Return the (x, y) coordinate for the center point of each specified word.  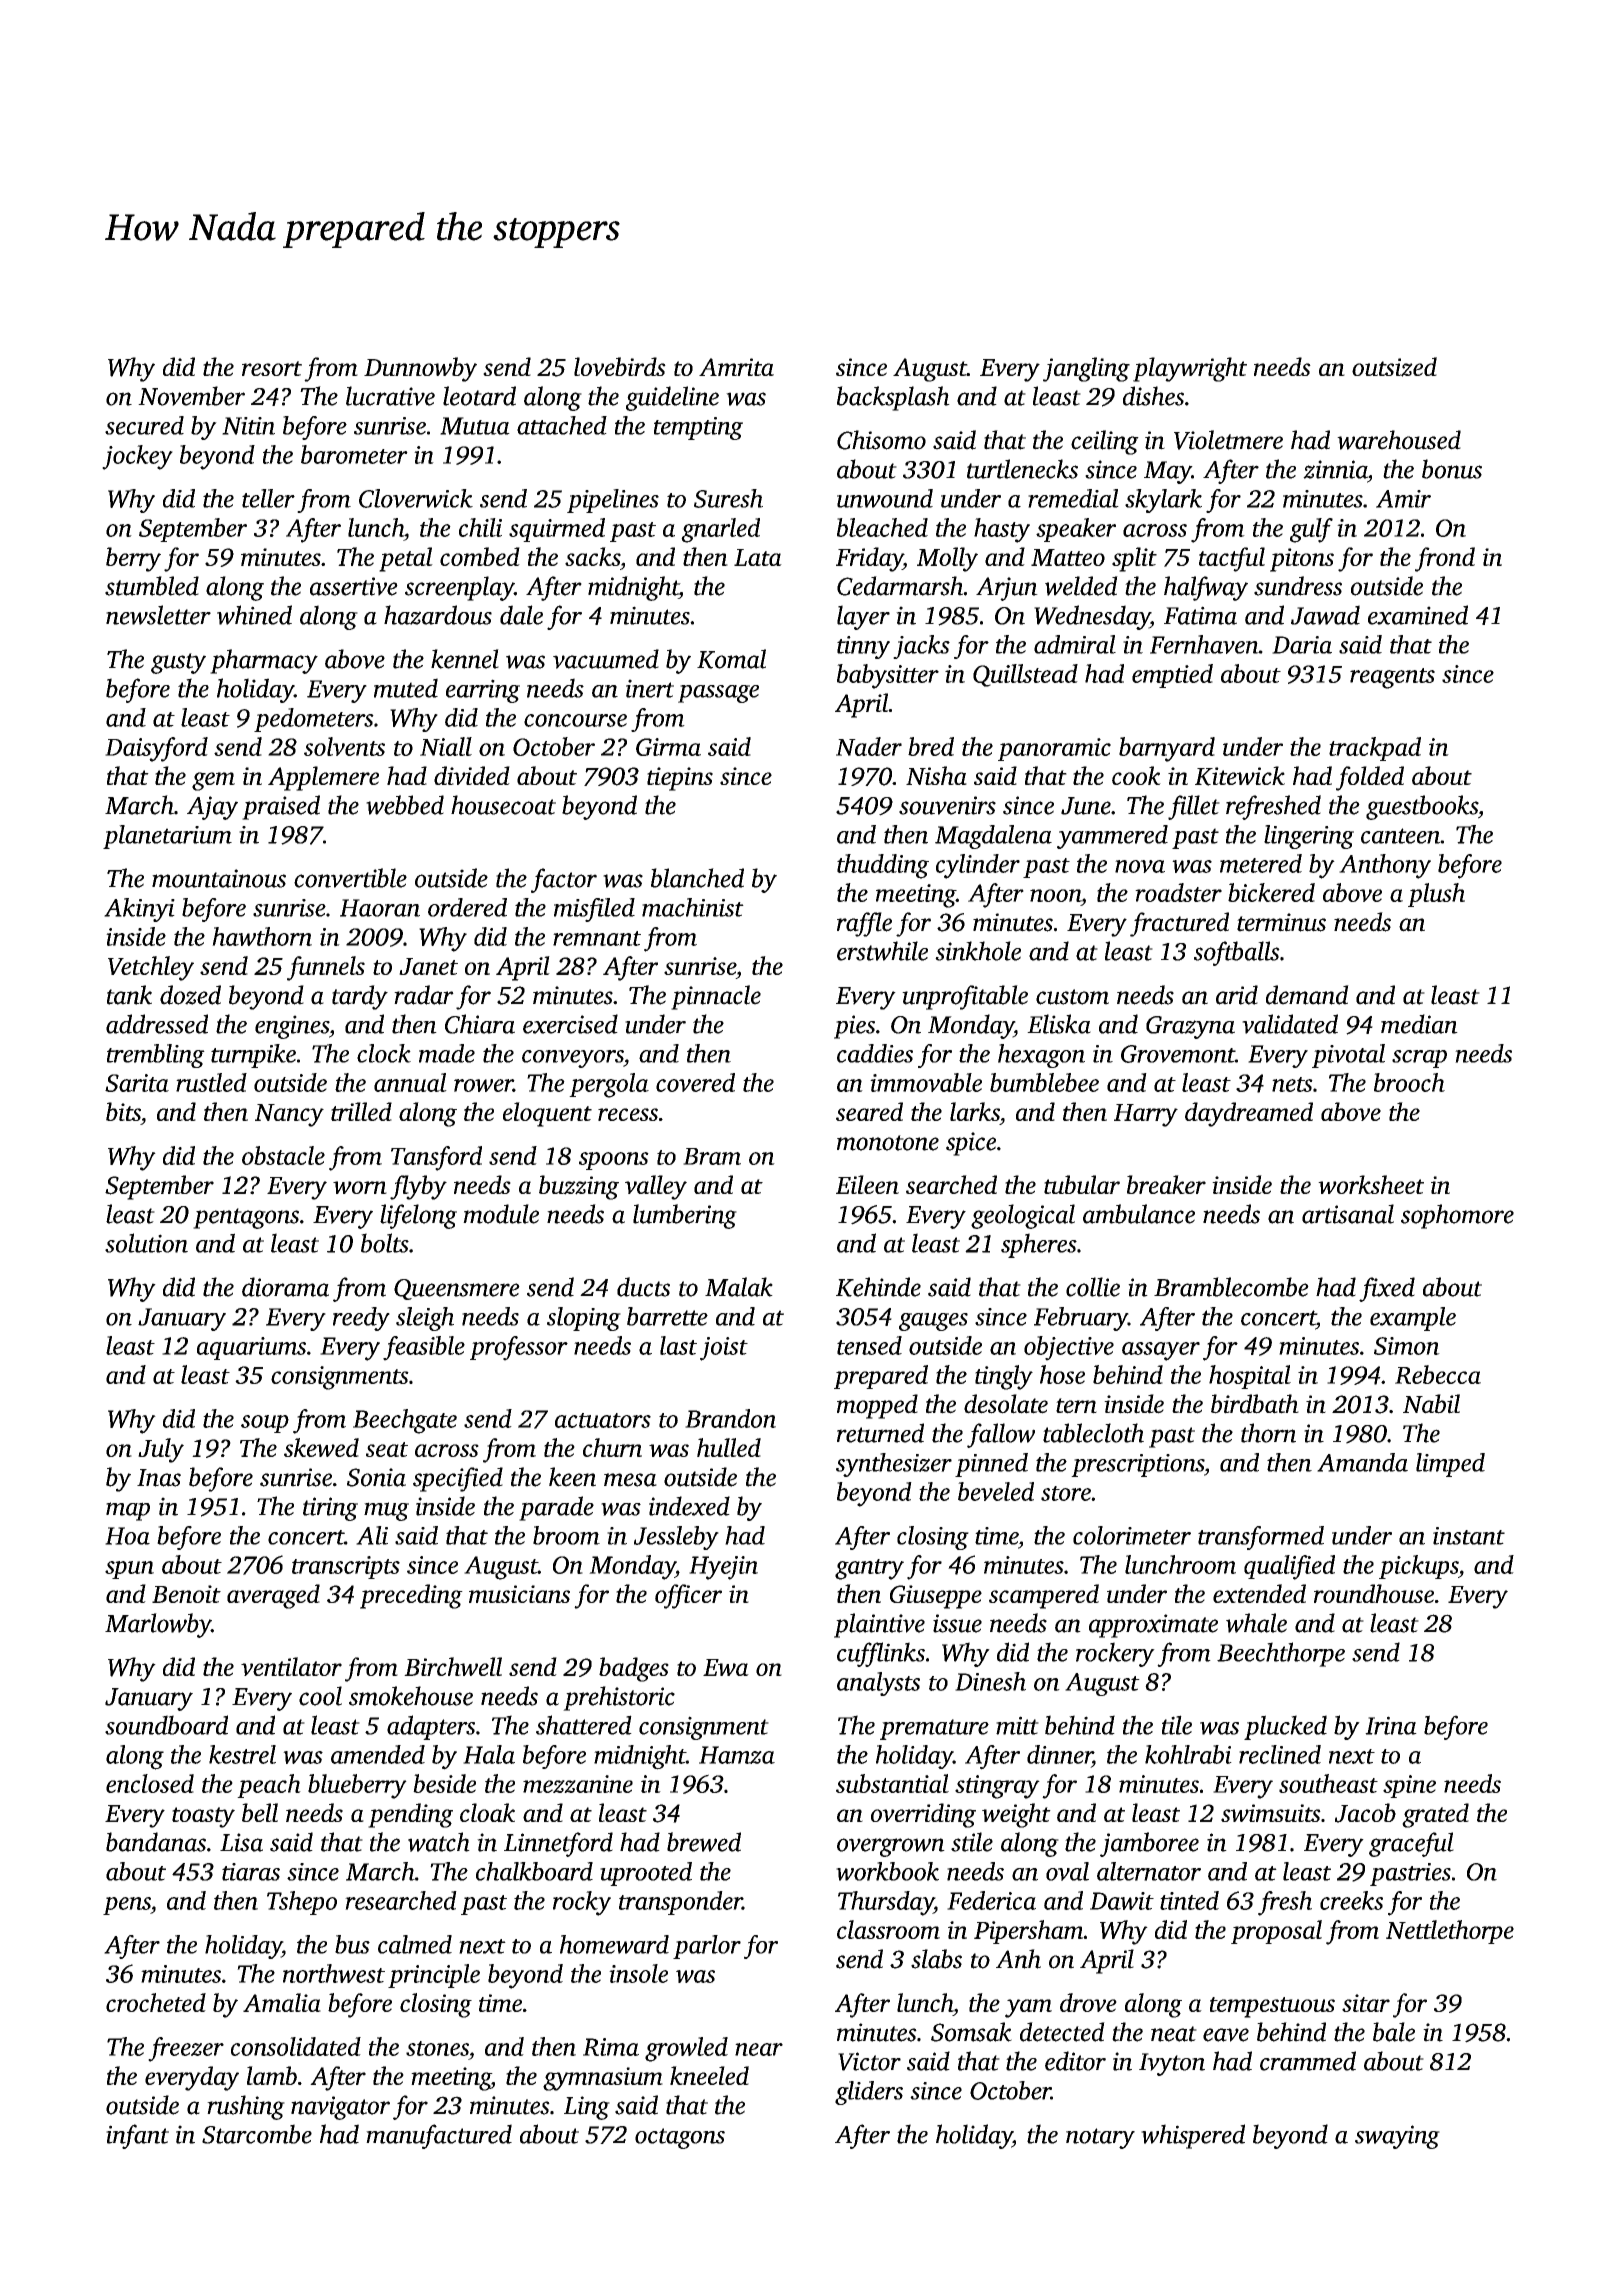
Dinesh (990, 1681)
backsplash (893, 398)
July (161, 1450)
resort (272, 368)
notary (1100, 2138)
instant (1469, 1536)
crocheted (156, 2002)
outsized (1394, 367)
